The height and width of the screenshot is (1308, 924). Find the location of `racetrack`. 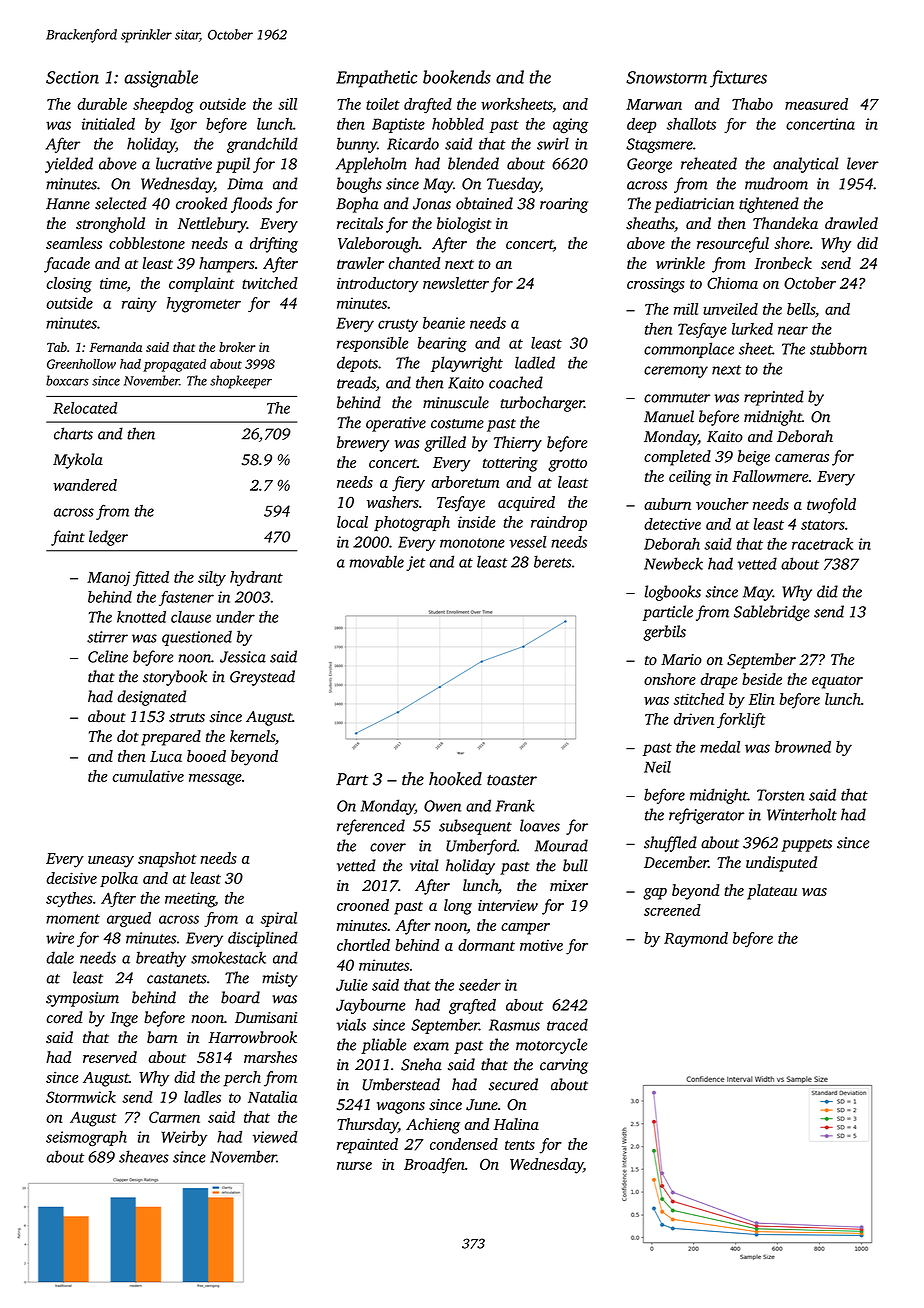

racetrack is located at coordinates (822, 544).
